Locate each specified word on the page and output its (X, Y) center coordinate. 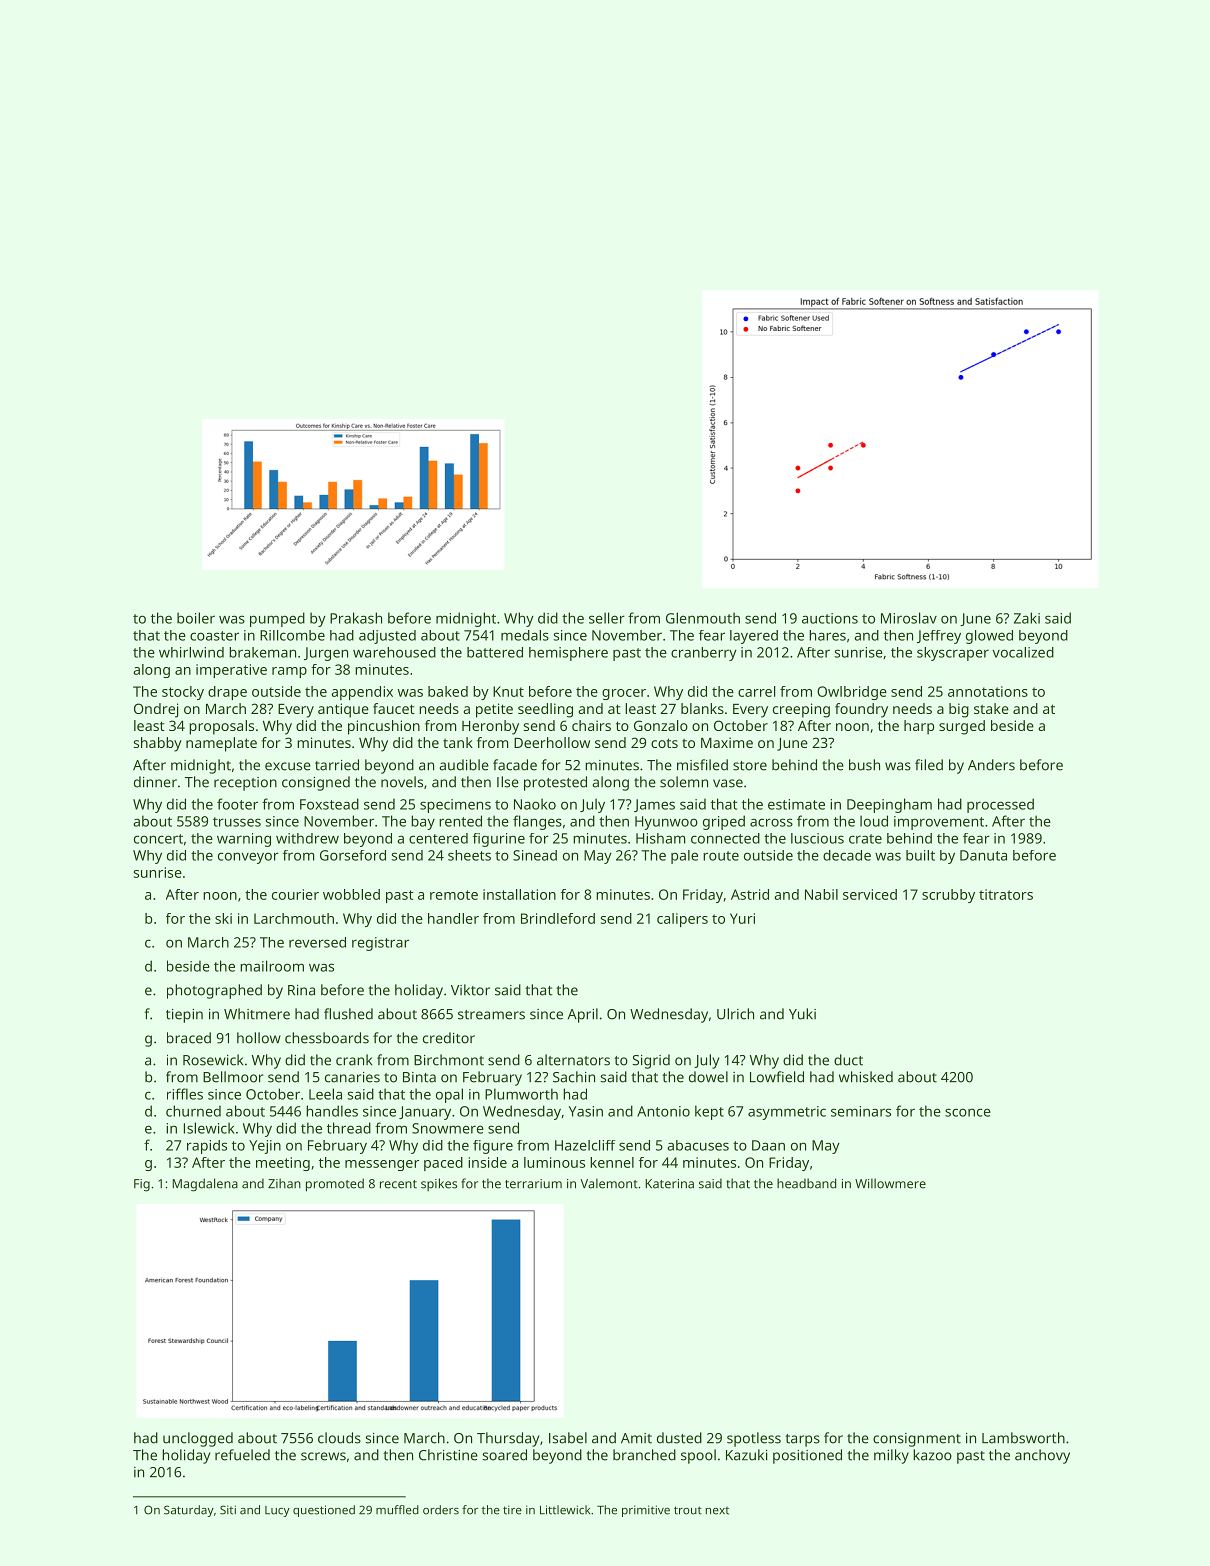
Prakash (356, 618)
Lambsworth (1023, 1438)
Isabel (568, 1438)
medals (525, 635)
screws (323, 1456)
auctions (830, 618)
